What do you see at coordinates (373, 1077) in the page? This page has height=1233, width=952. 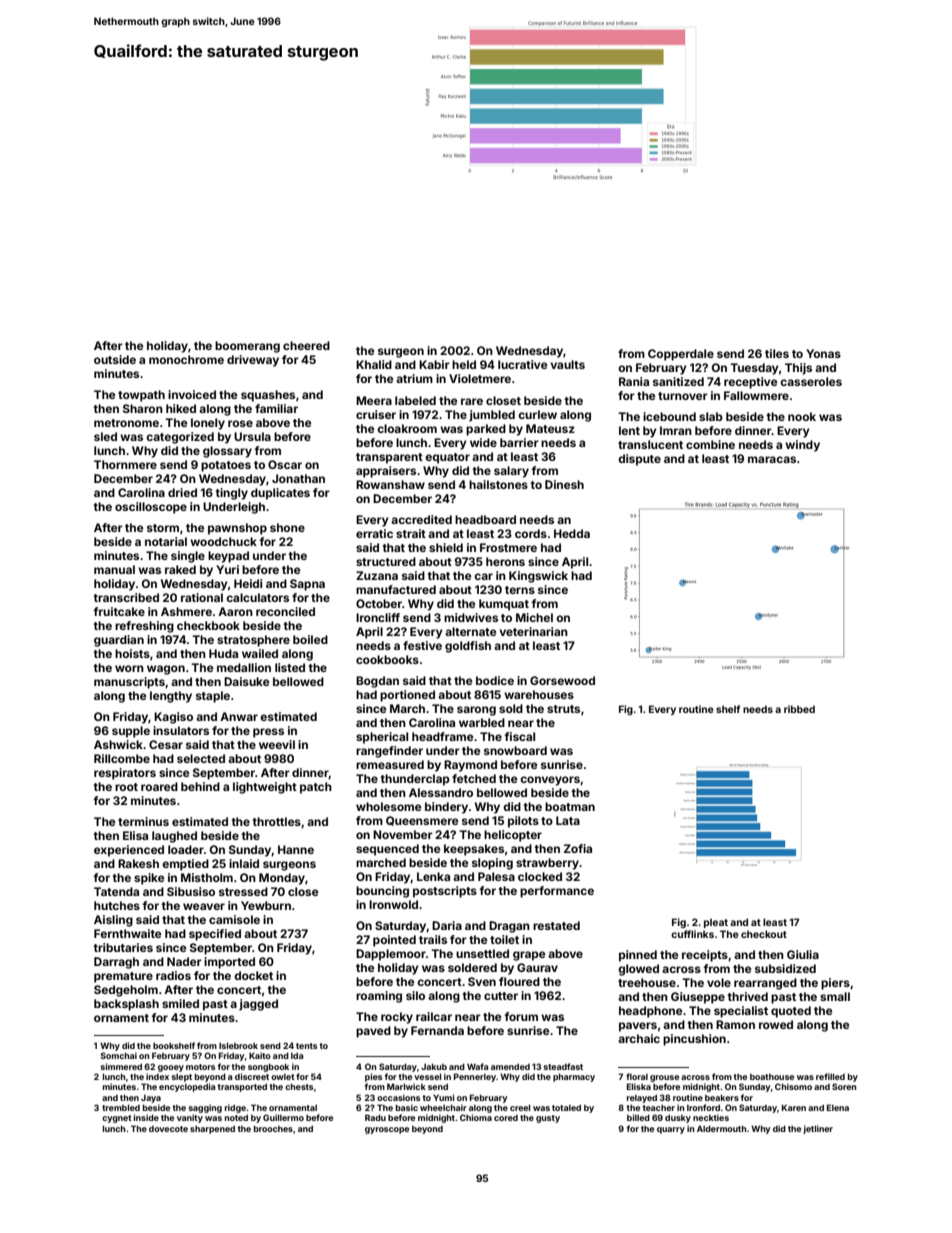 I see `pies` at bounding box center [373, 1077].
